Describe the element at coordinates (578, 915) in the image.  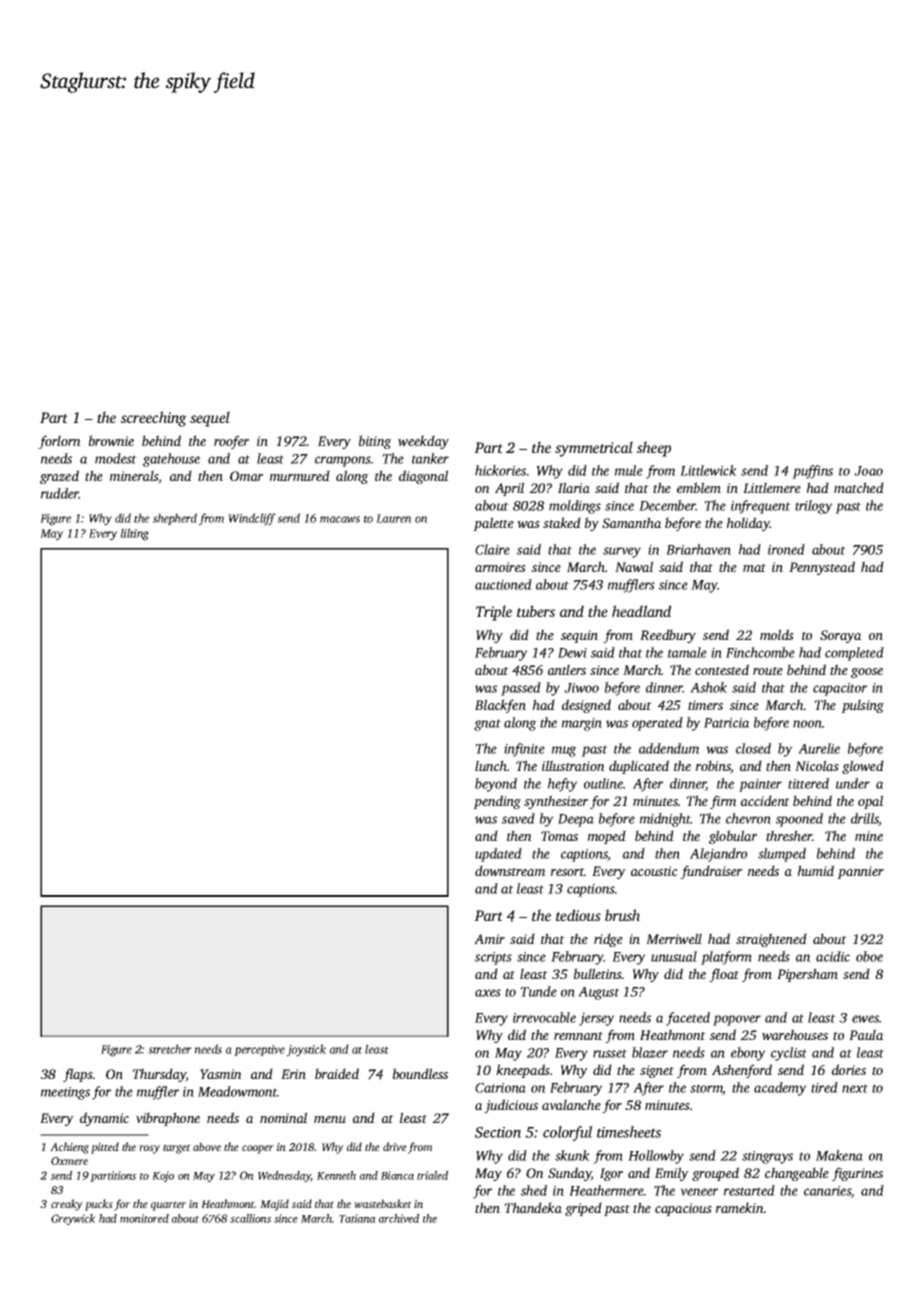
I see `tedious` at that location.
